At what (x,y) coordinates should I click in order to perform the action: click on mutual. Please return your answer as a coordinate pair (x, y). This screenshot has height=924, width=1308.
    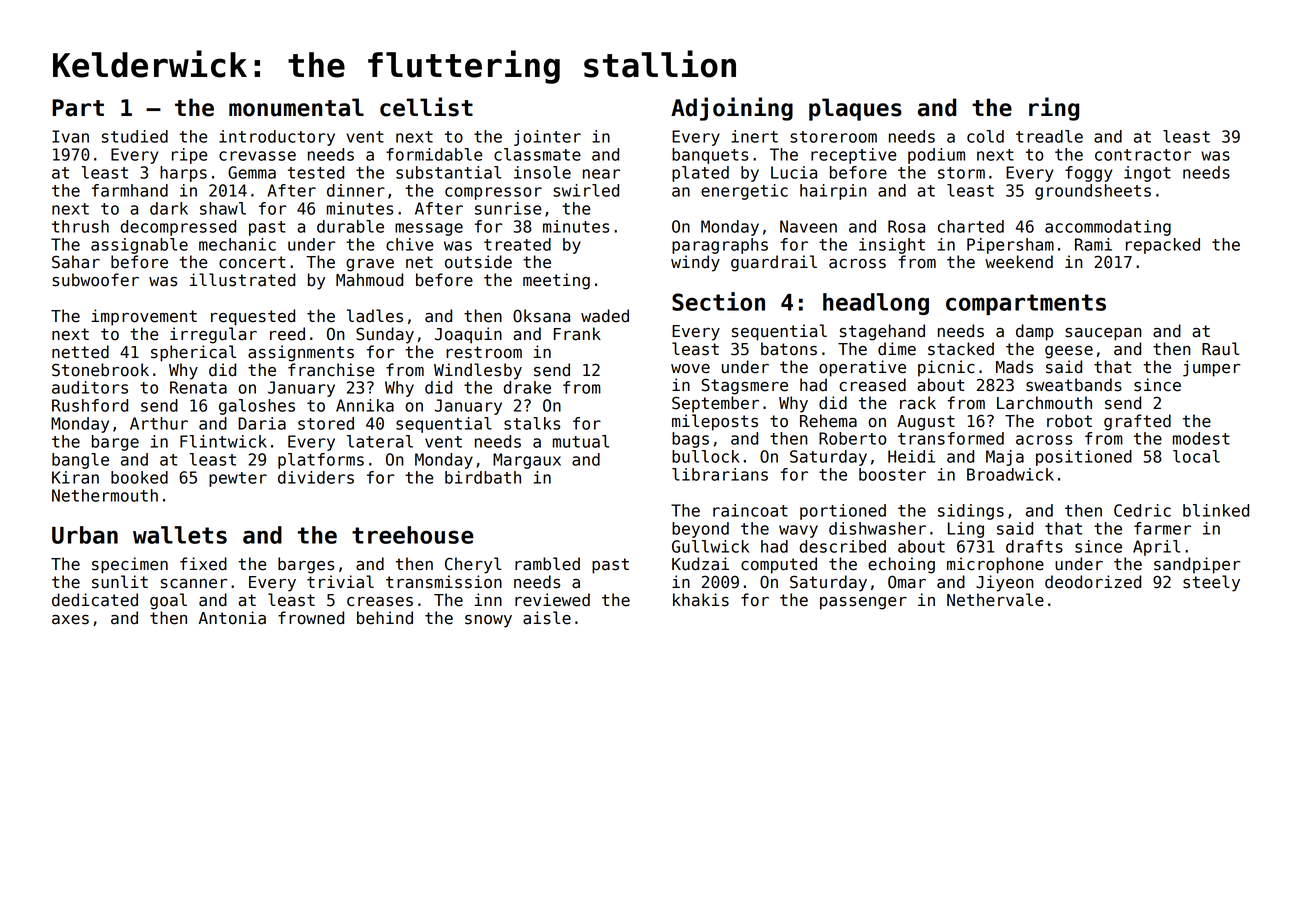
    Looking at the image, I should click on (581, 441).
